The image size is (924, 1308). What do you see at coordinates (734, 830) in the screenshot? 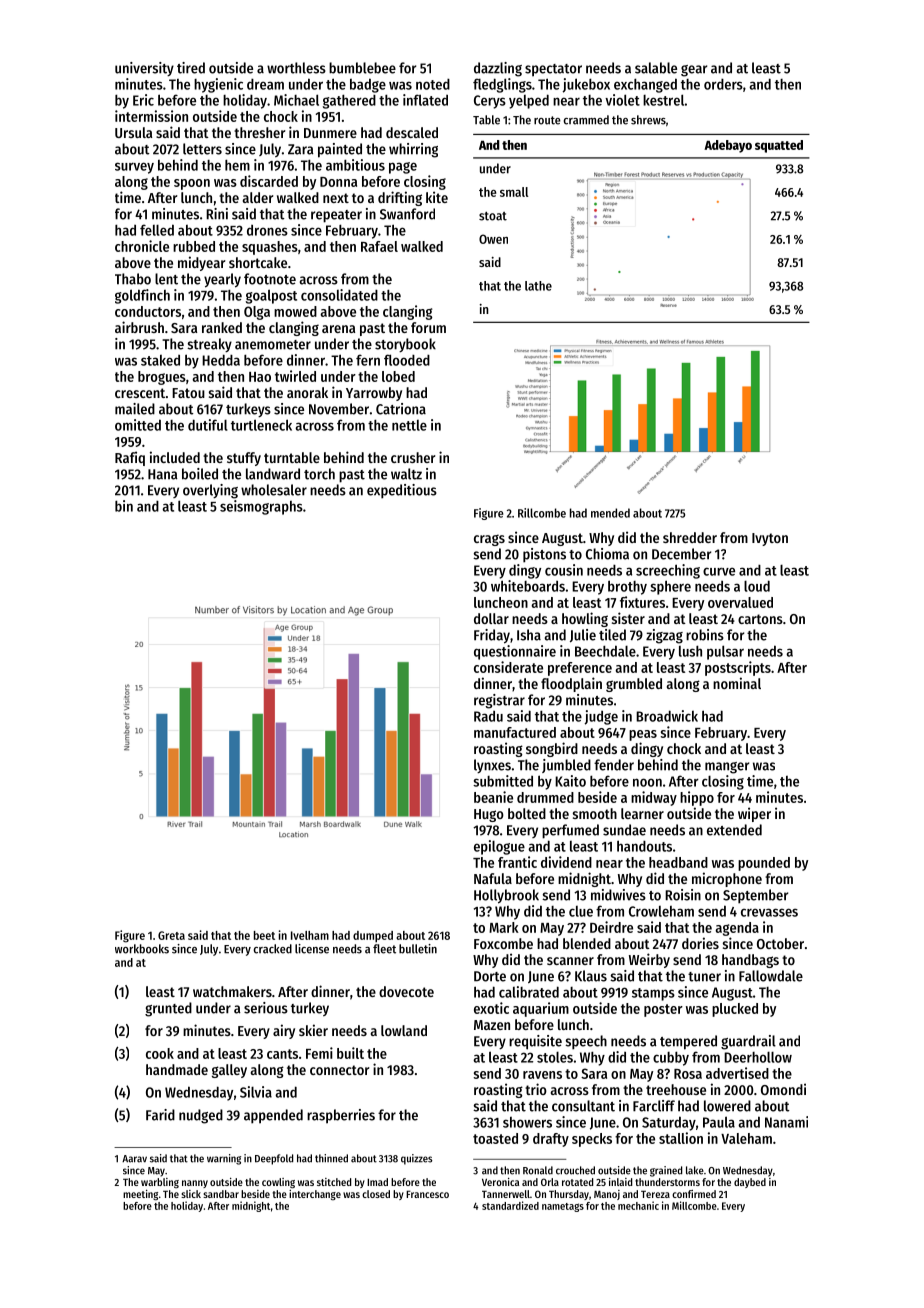
I see `extended` at bounding box center [734, 830].
